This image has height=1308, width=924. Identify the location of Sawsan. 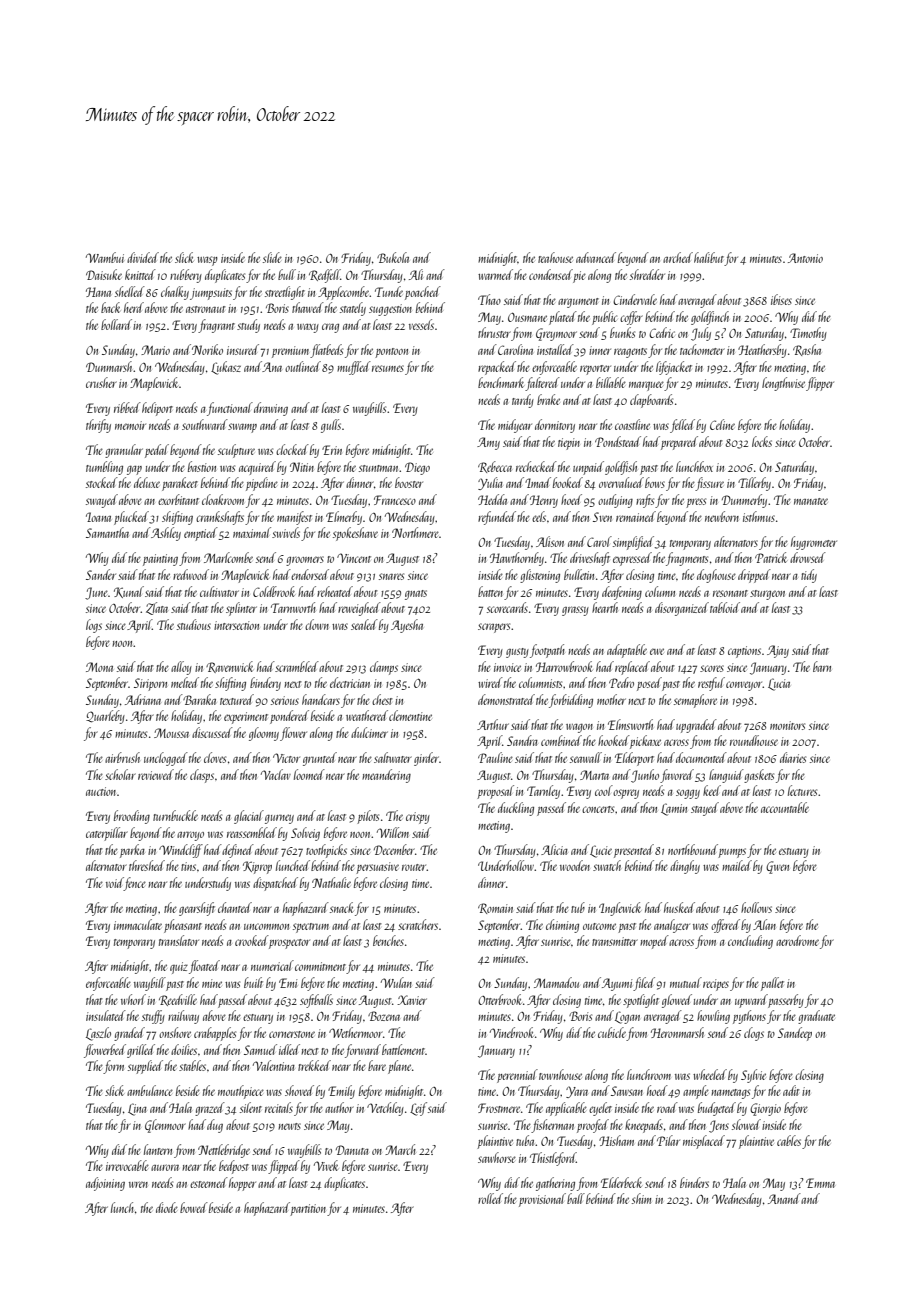
(627, 1091).
